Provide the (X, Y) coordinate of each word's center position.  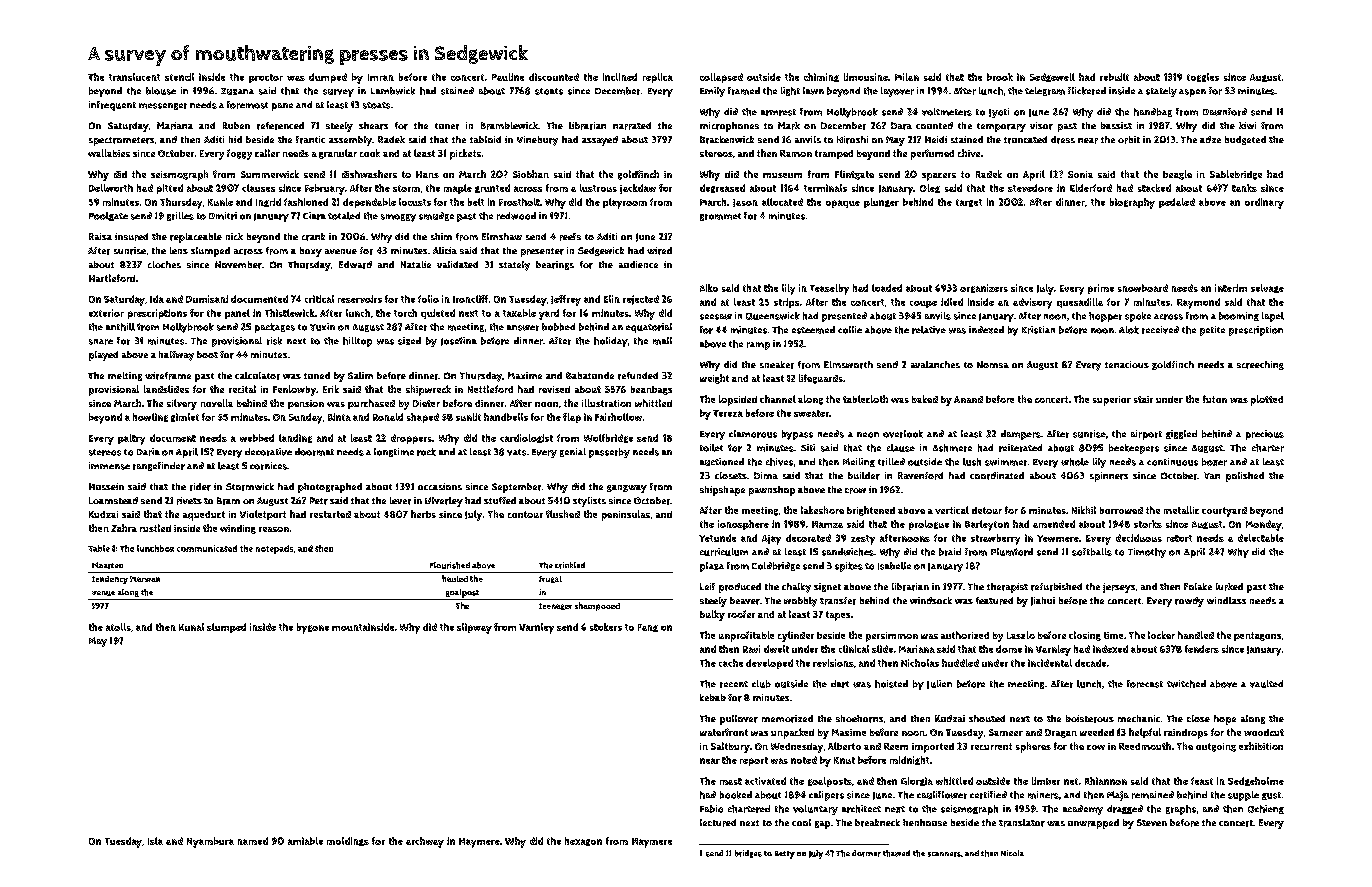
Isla (155, 841)
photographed (330, 488)
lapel (1273, 317)
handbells (506, 417)
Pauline (508, 77)
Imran (381, 77)
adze (1210, 139)
